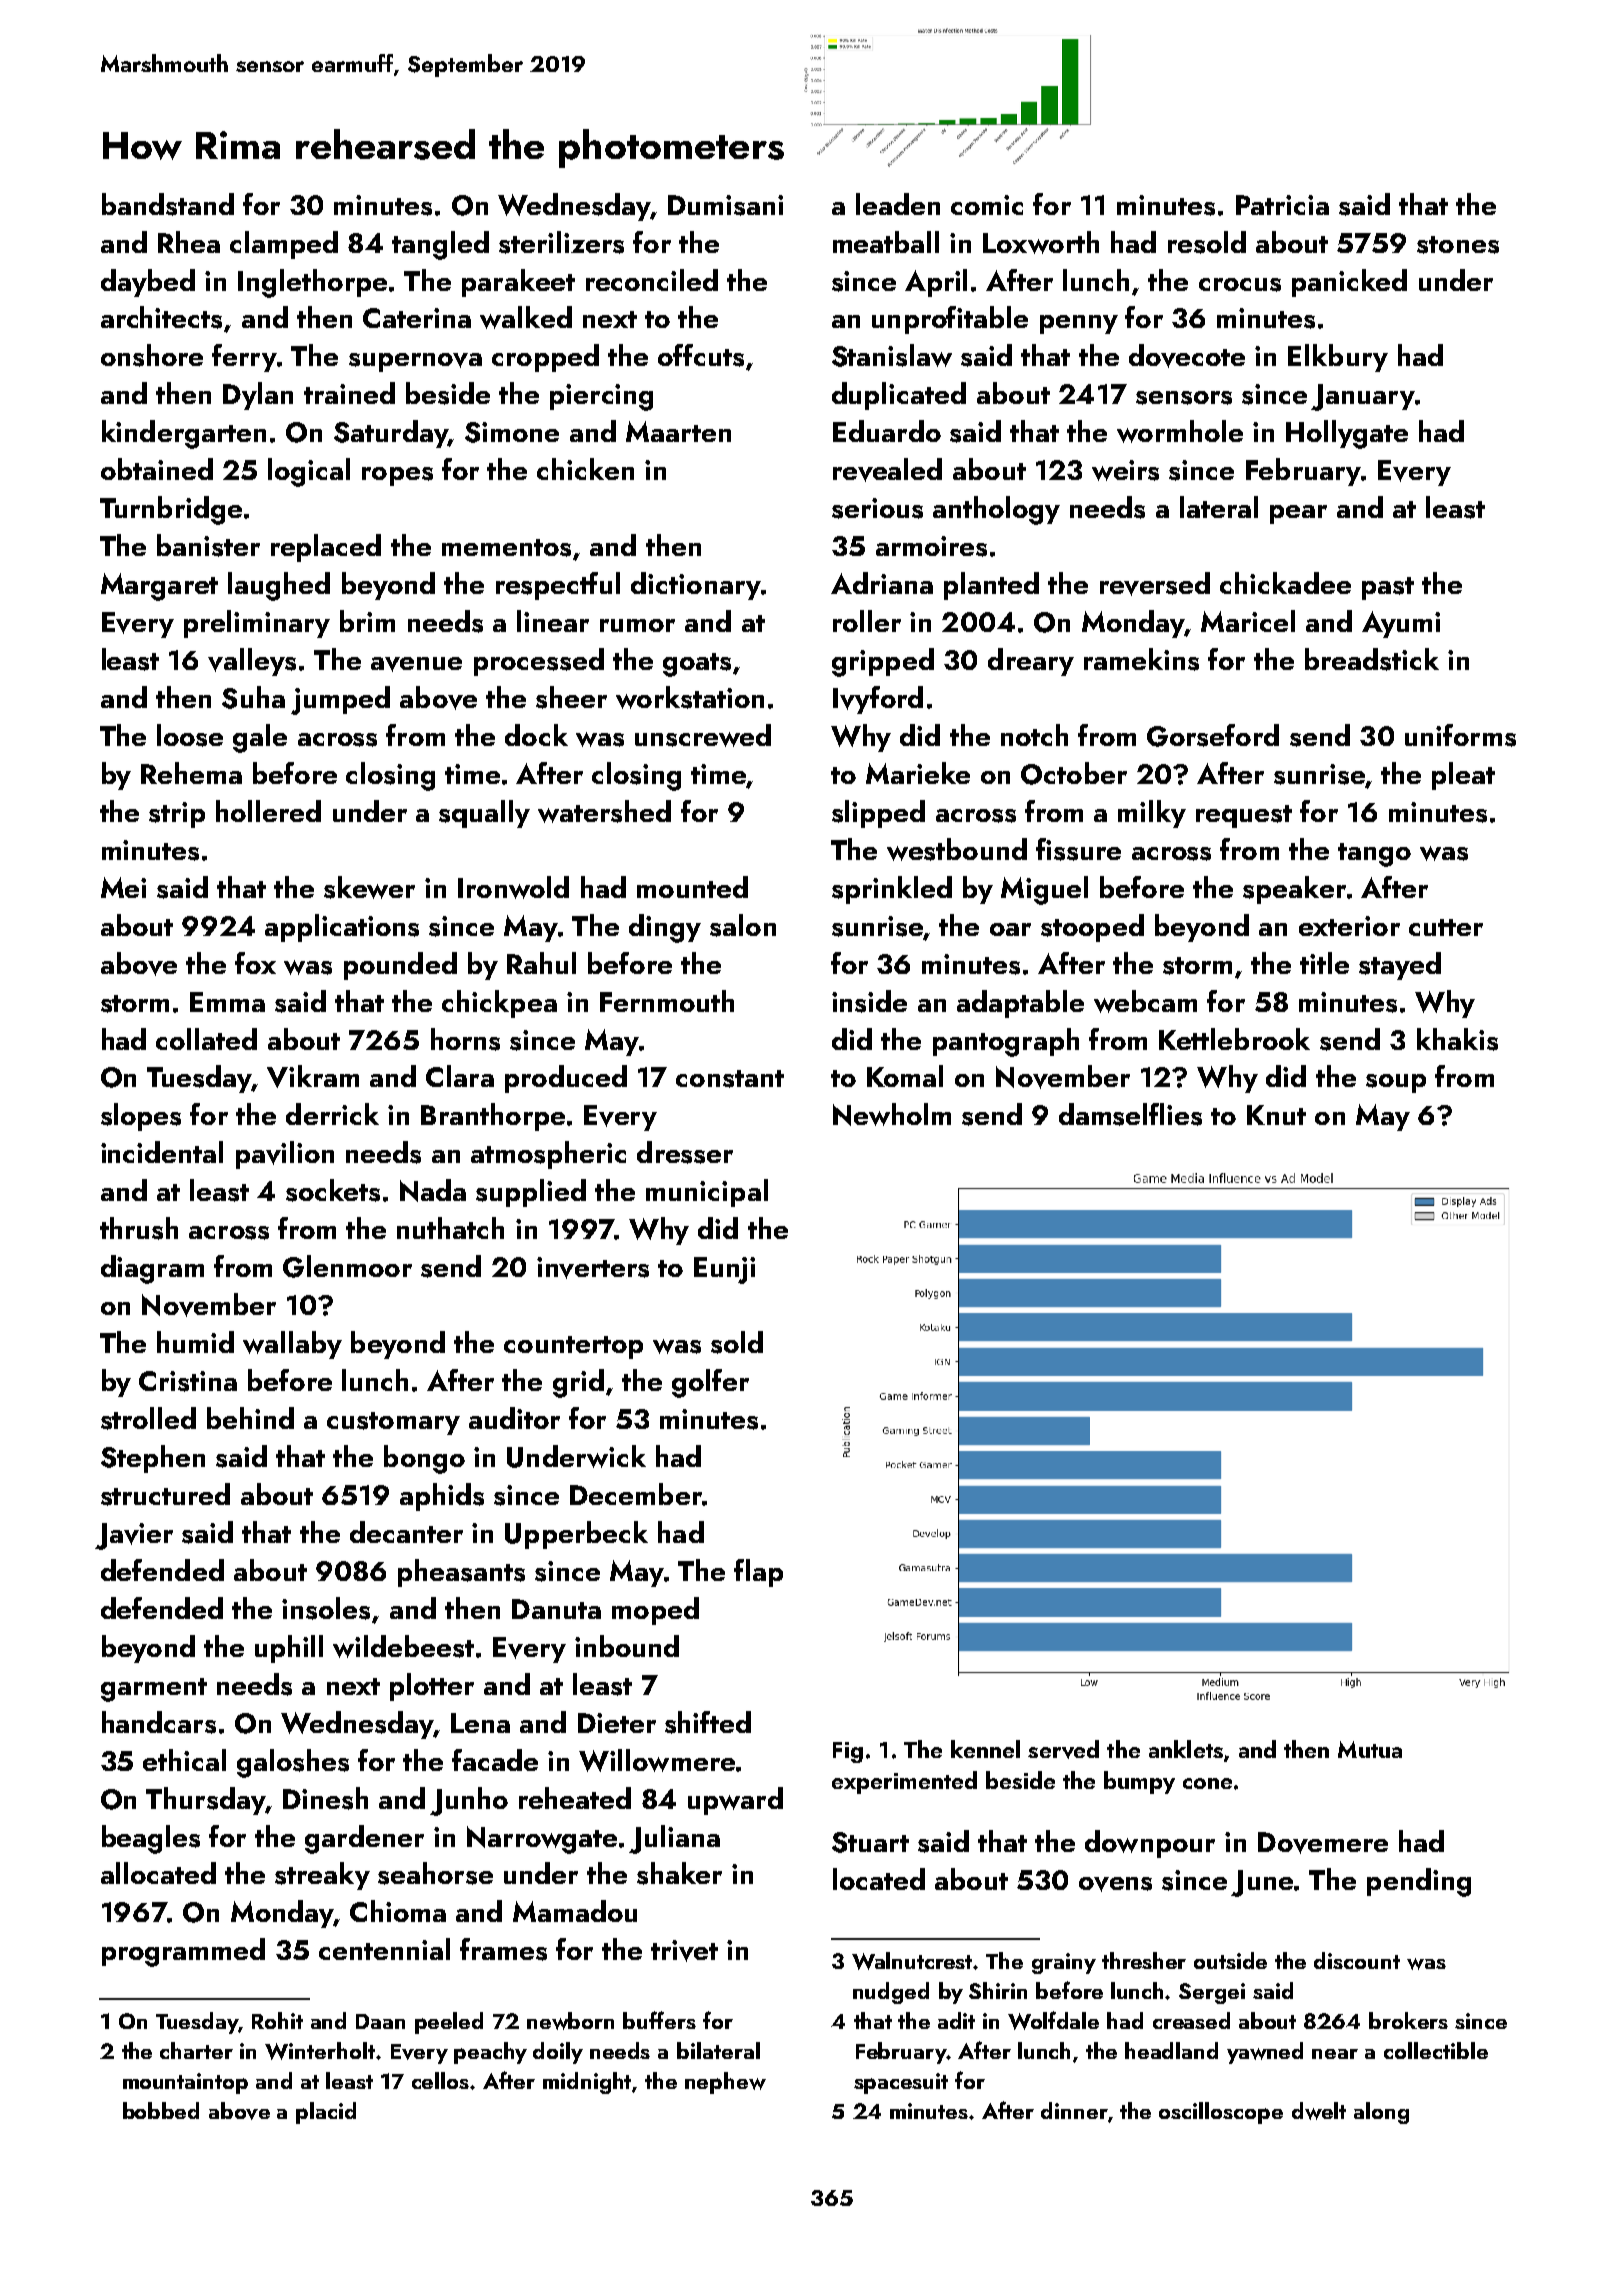 This page has height=2292, width=1620. I want to click on trivet, so click(684, 1951).
